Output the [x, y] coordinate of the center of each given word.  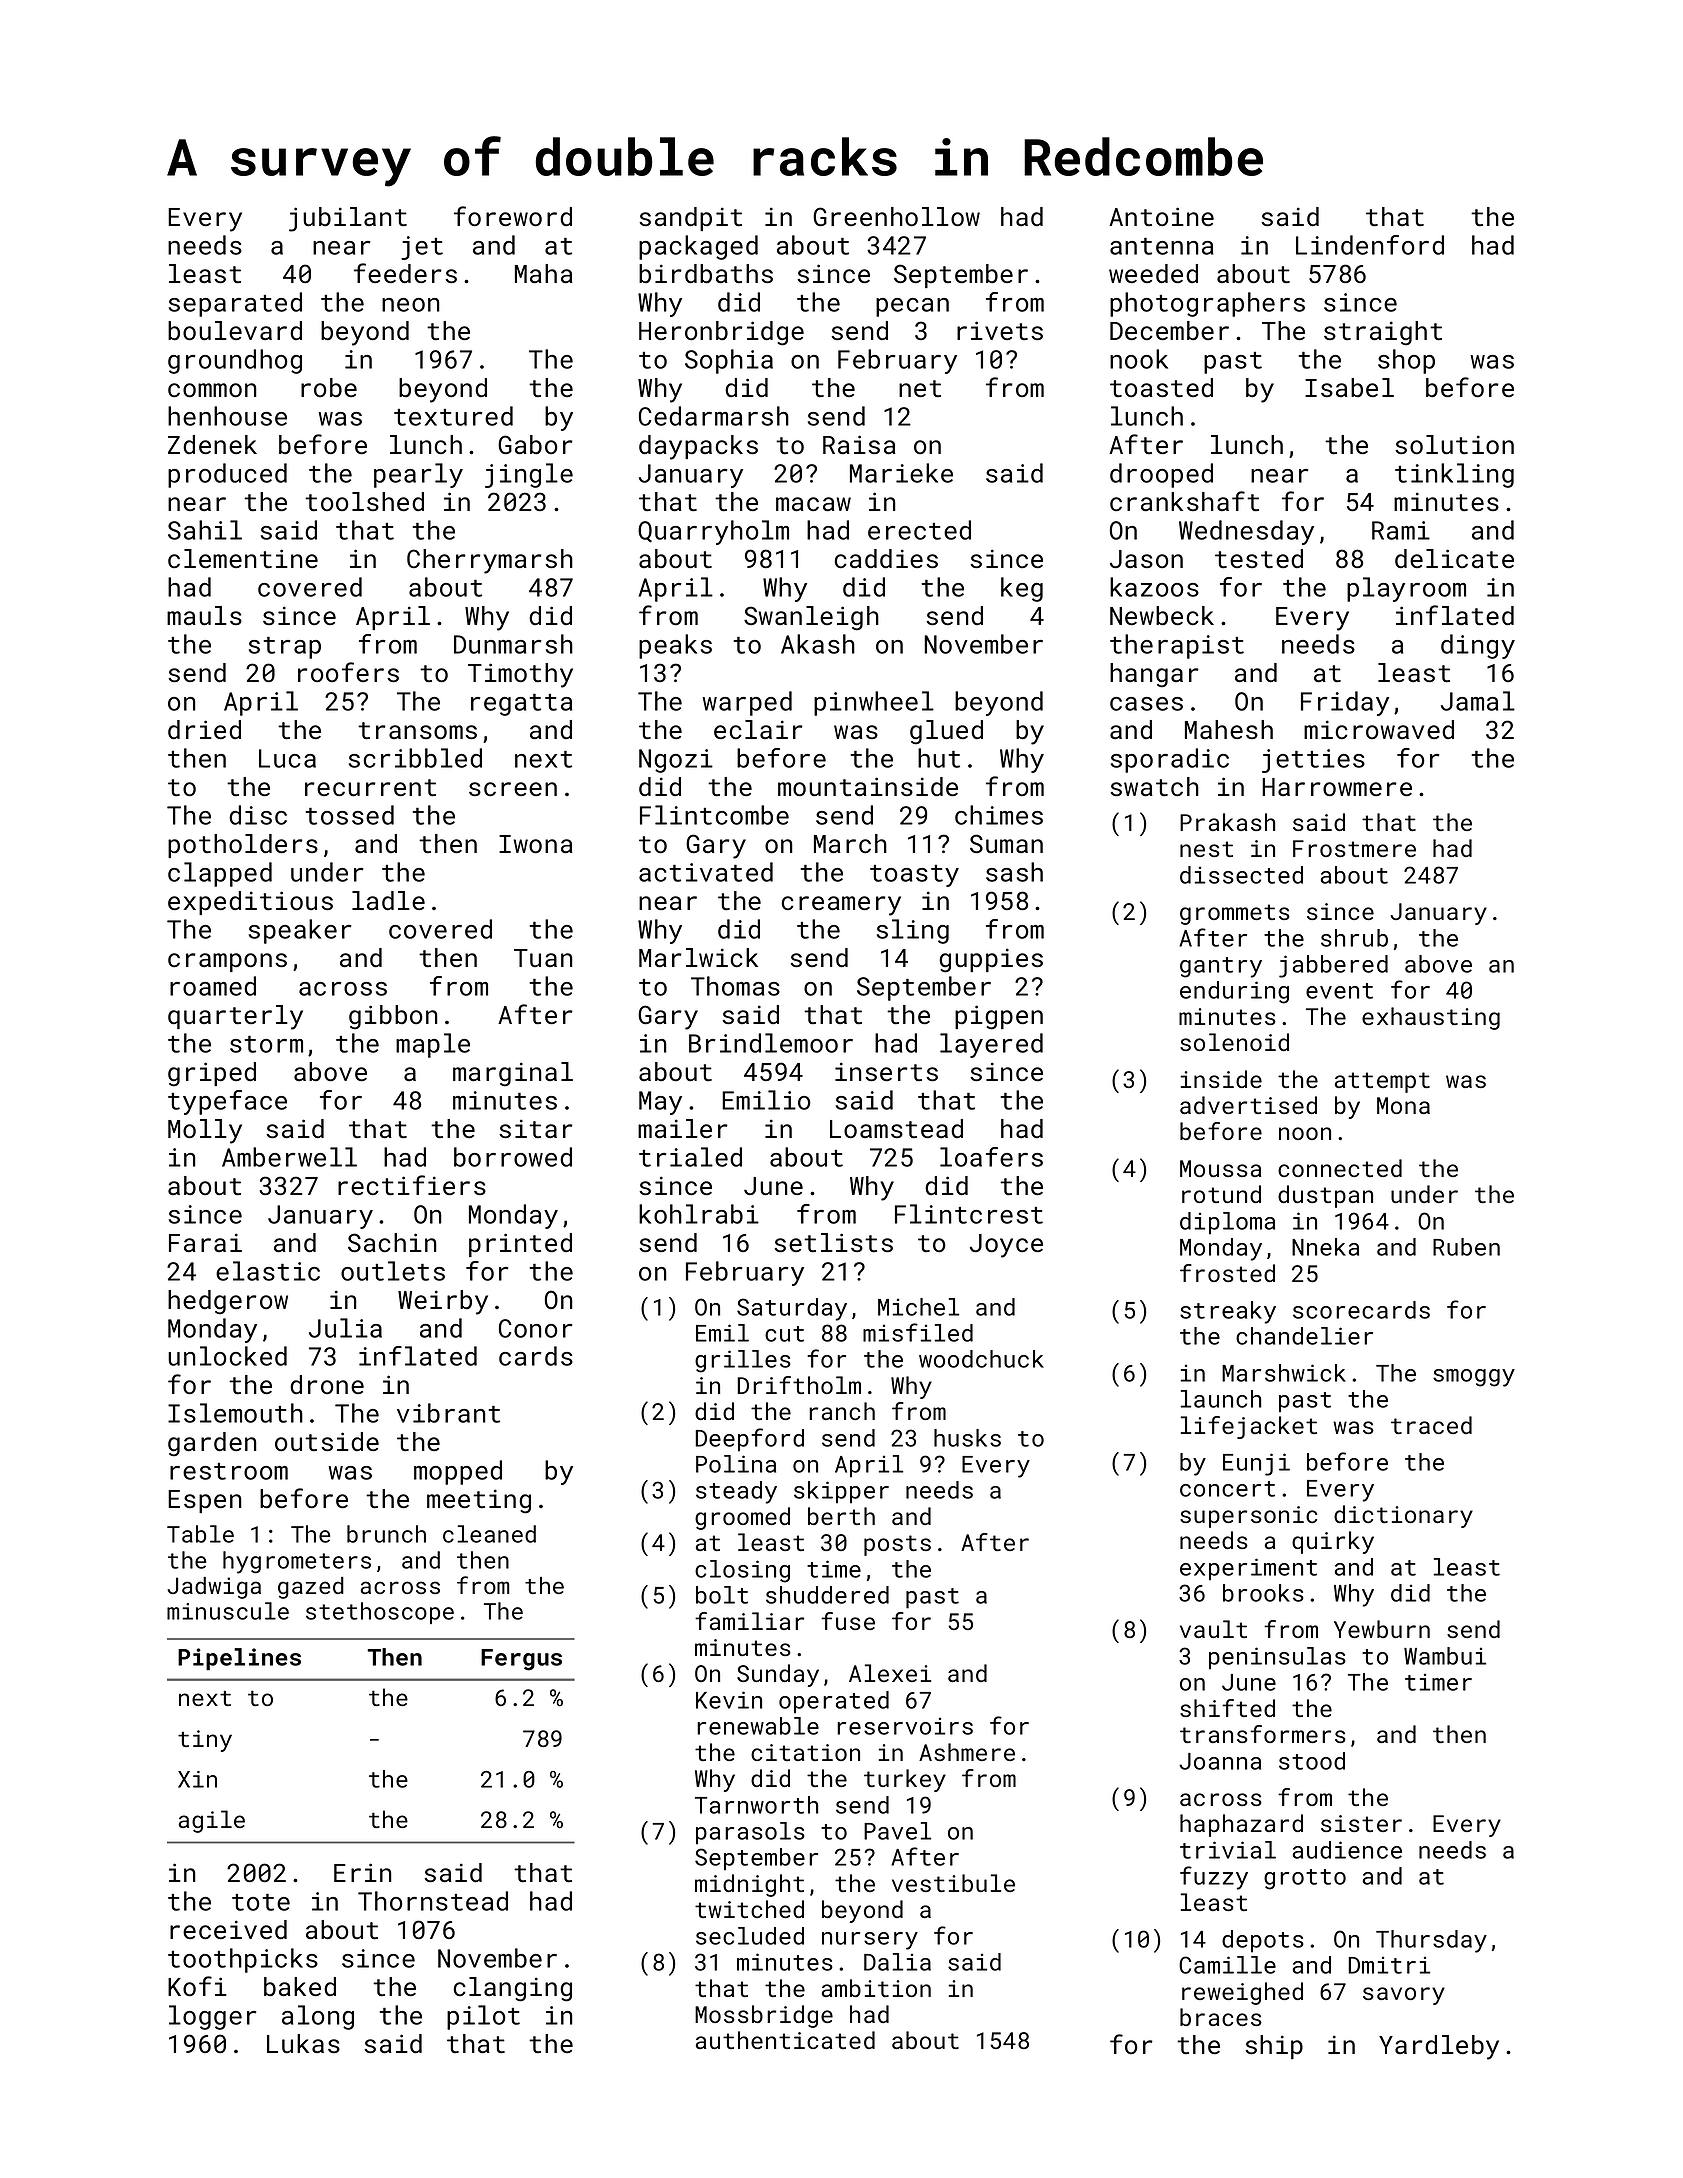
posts [897, 1545]
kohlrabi [699, 1214]
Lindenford [1370, 245]
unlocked [227, 1356]
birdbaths [706, 274]
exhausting [1431, 1018]
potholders [243, 846]
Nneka [1325, 1247]
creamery [841, 906]
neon [411, 305]
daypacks [698, 447]
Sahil [205, 530]
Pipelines [239, 1659]
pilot [483, 2017]
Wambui [1445, 1656]
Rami [1401, 530]
